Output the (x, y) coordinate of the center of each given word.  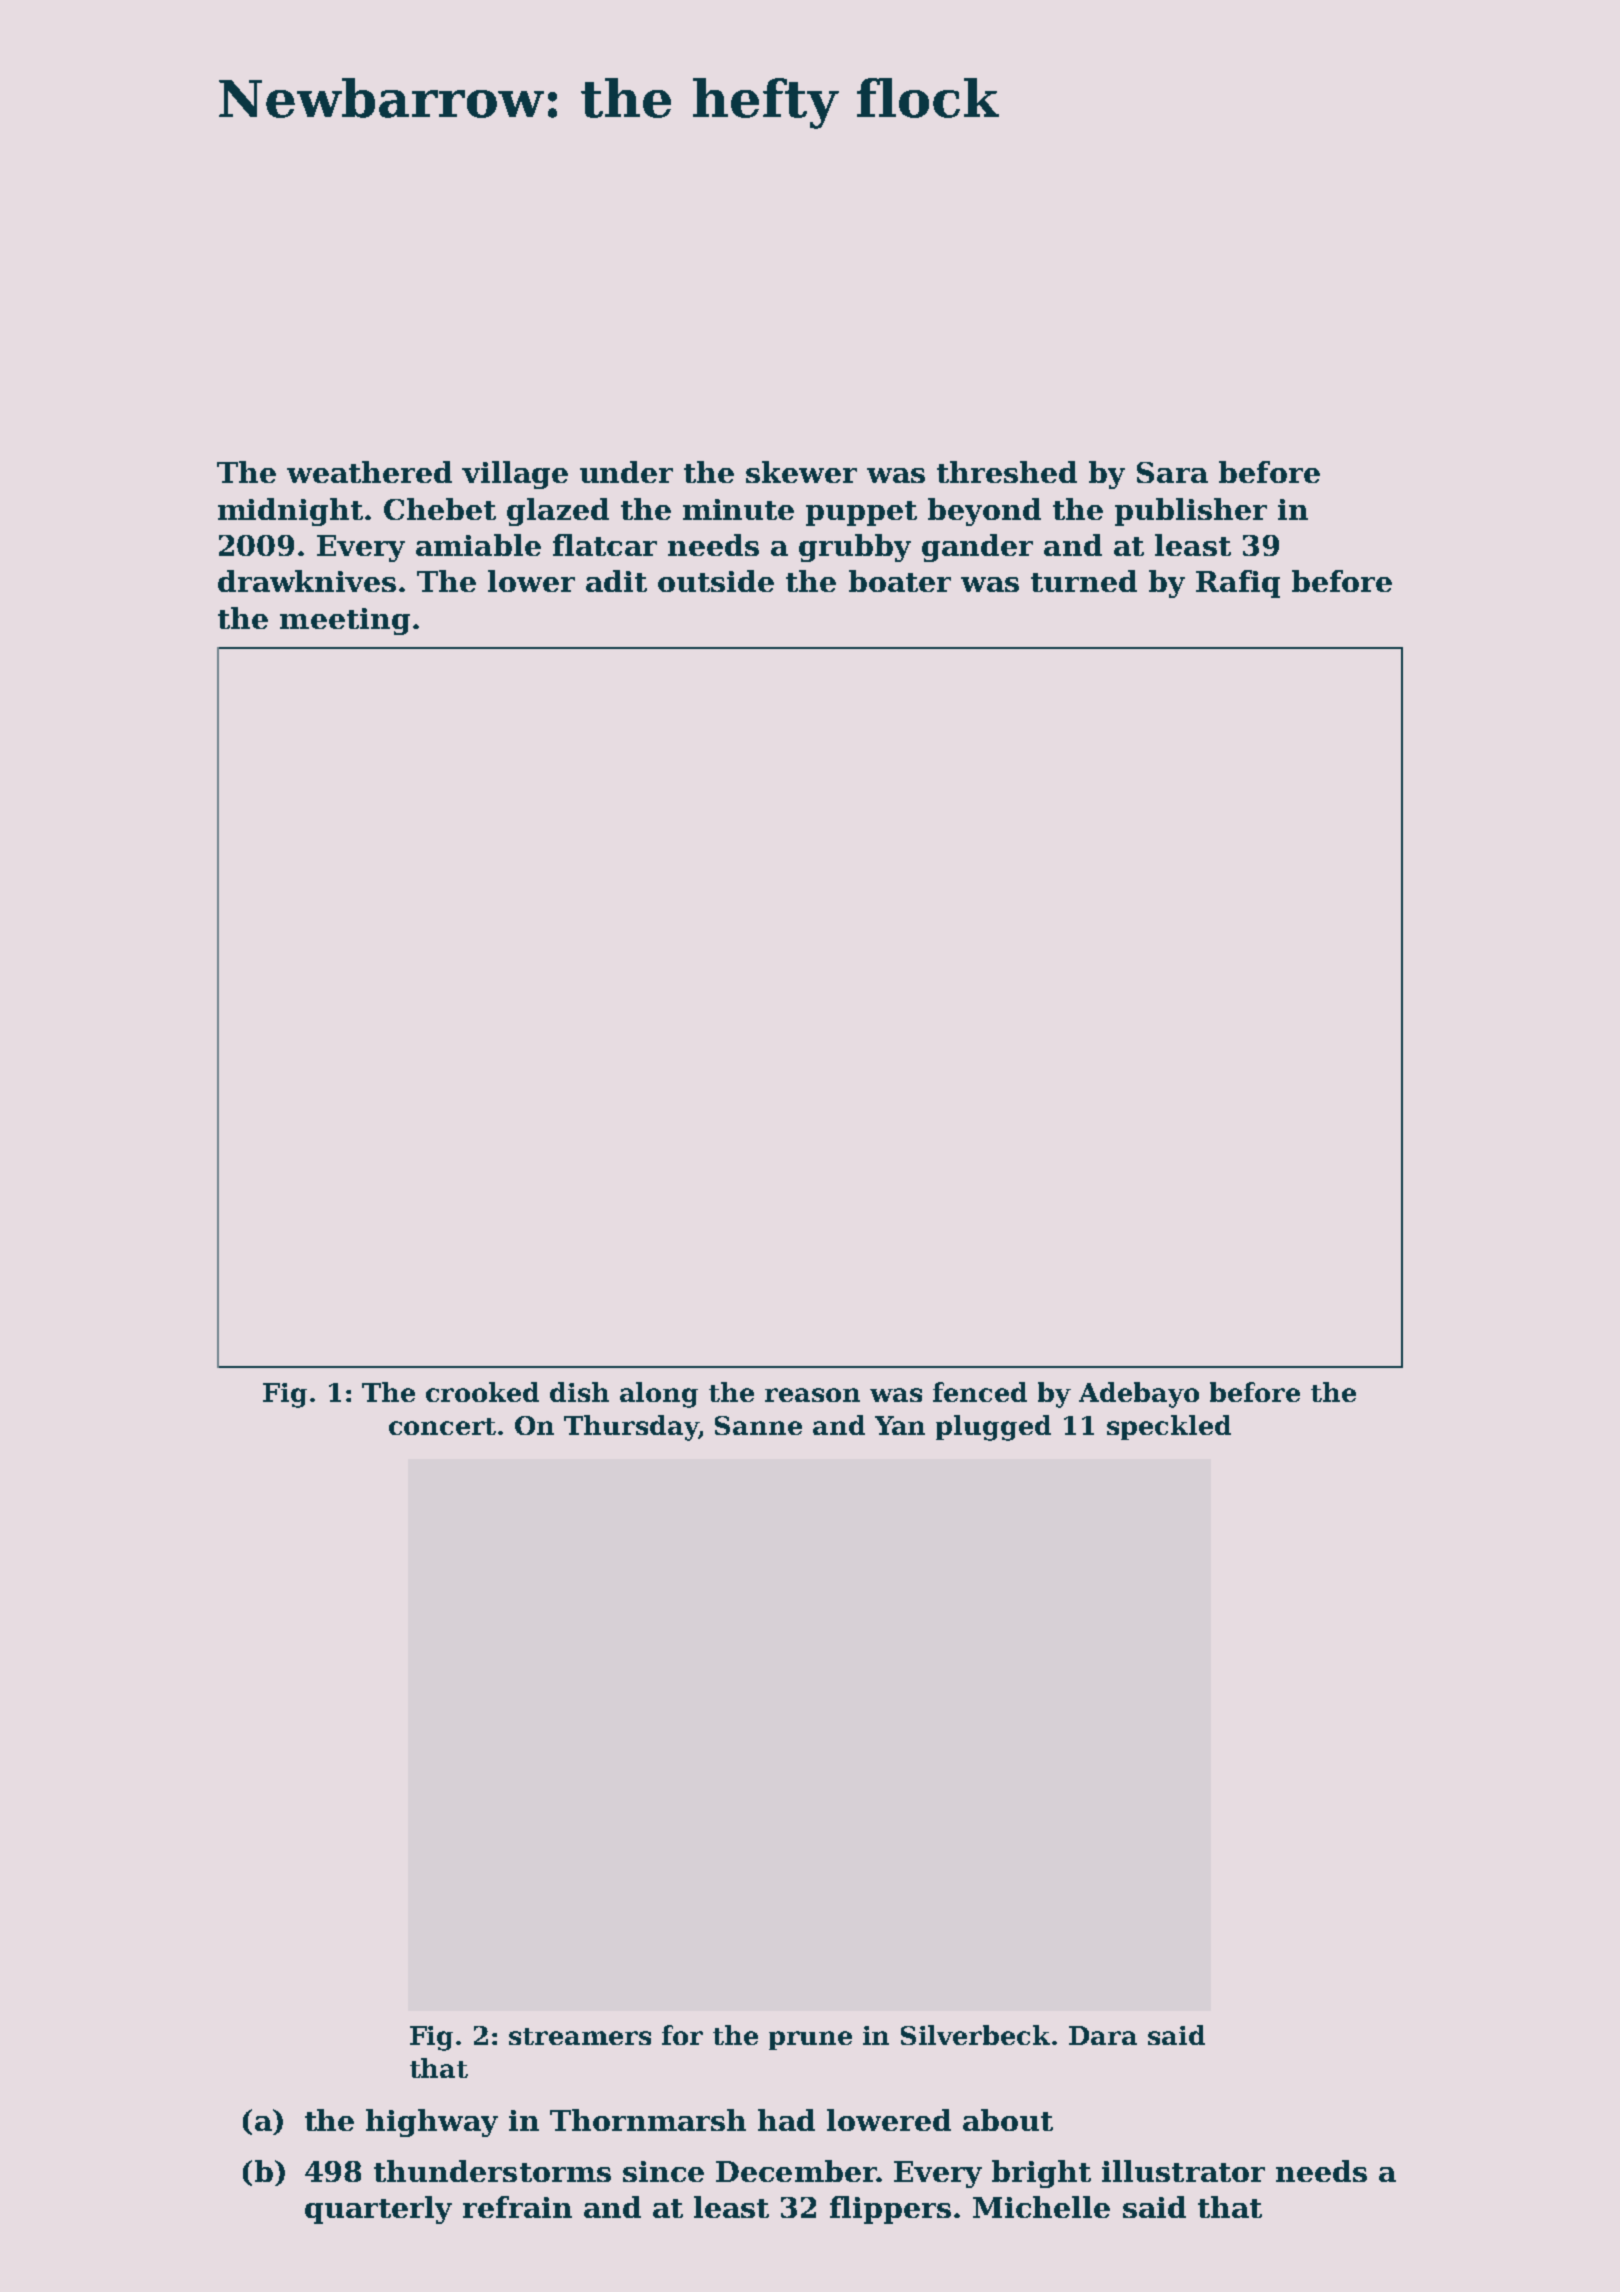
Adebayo (1139, 1395)
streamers (580, 2036)
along (659, 1395)
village (515, 475)
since (663, 2171)
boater (900, 581)
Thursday (631, 1428)
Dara (1103, 2035)
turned (1084, 581)
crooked (482, 1392)
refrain (517, 2207)
